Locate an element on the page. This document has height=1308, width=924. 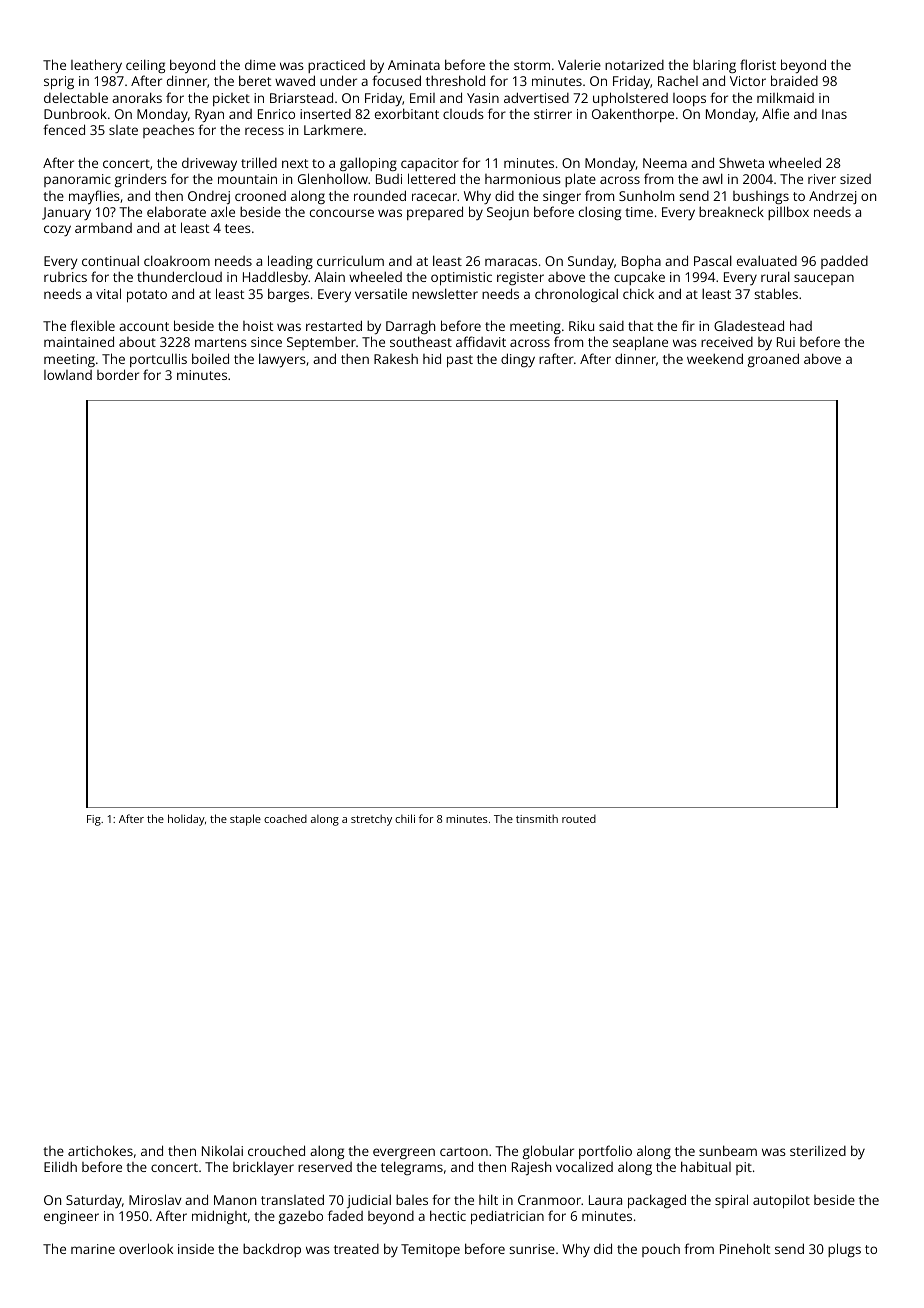
weekend is located at coordinates (715, 358).
